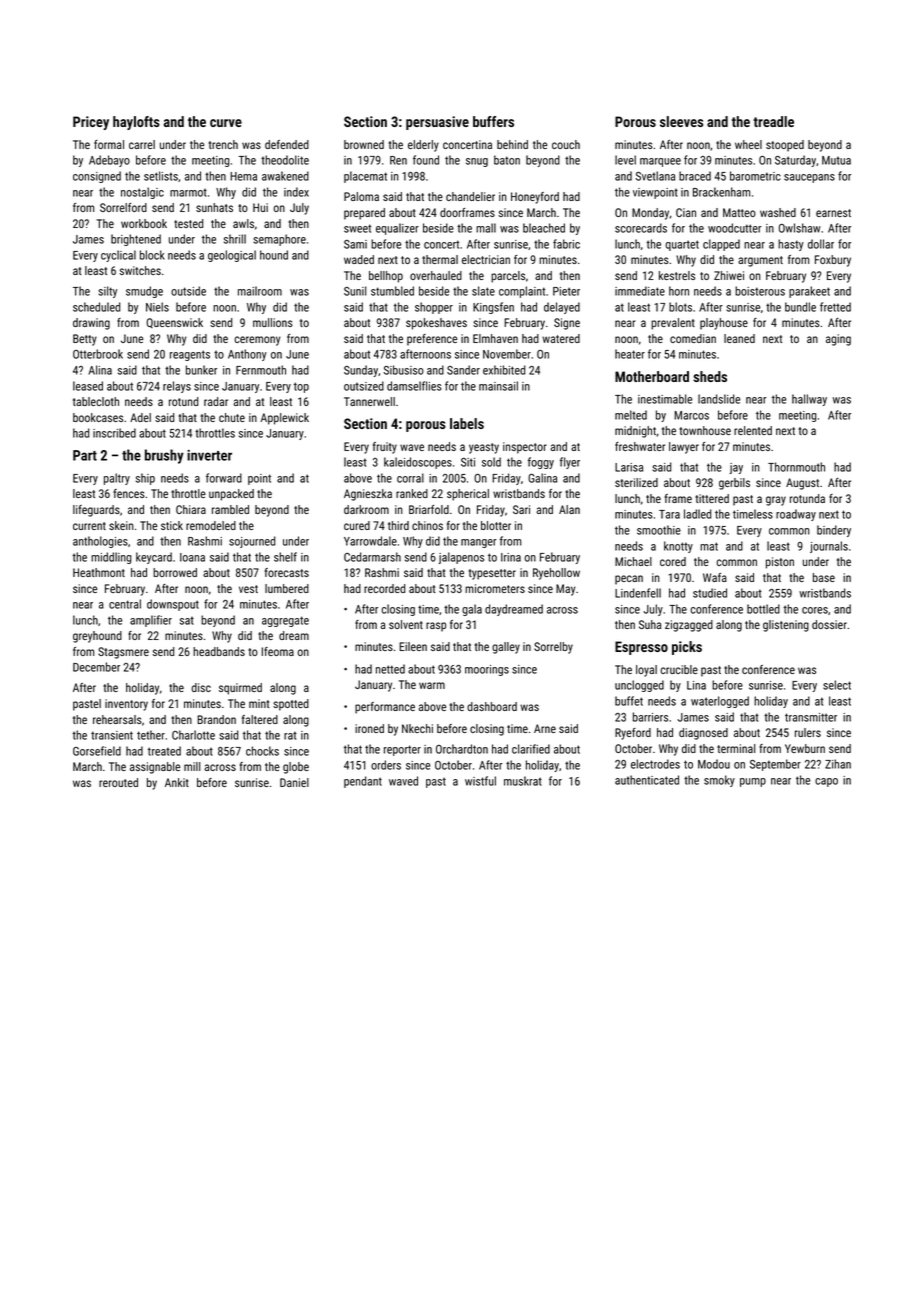 The width and height of the image is (924, 1308). I want to click on treadle, so click(773, 121).
